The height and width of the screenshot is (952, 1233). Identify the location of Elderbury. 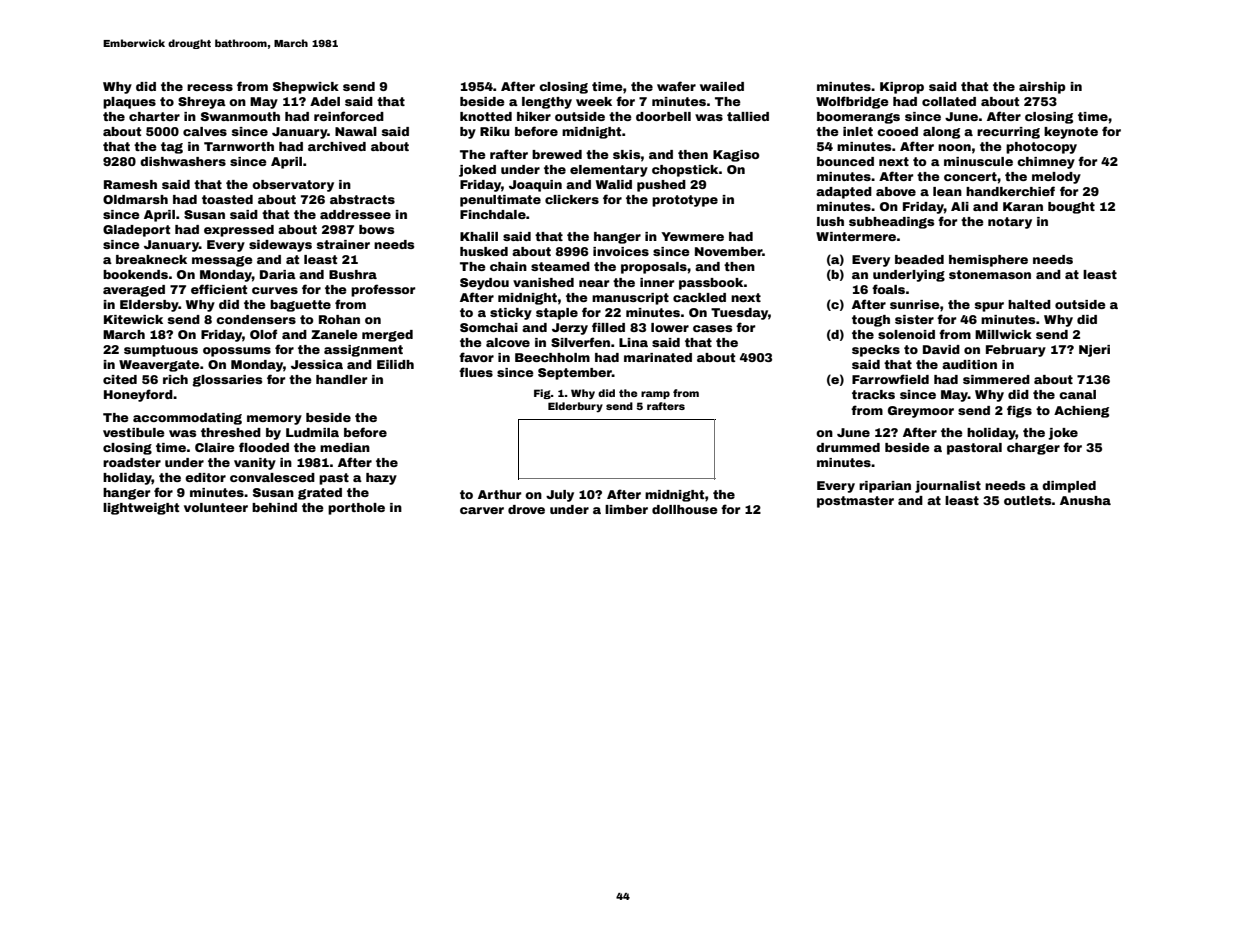
(575, 407).
